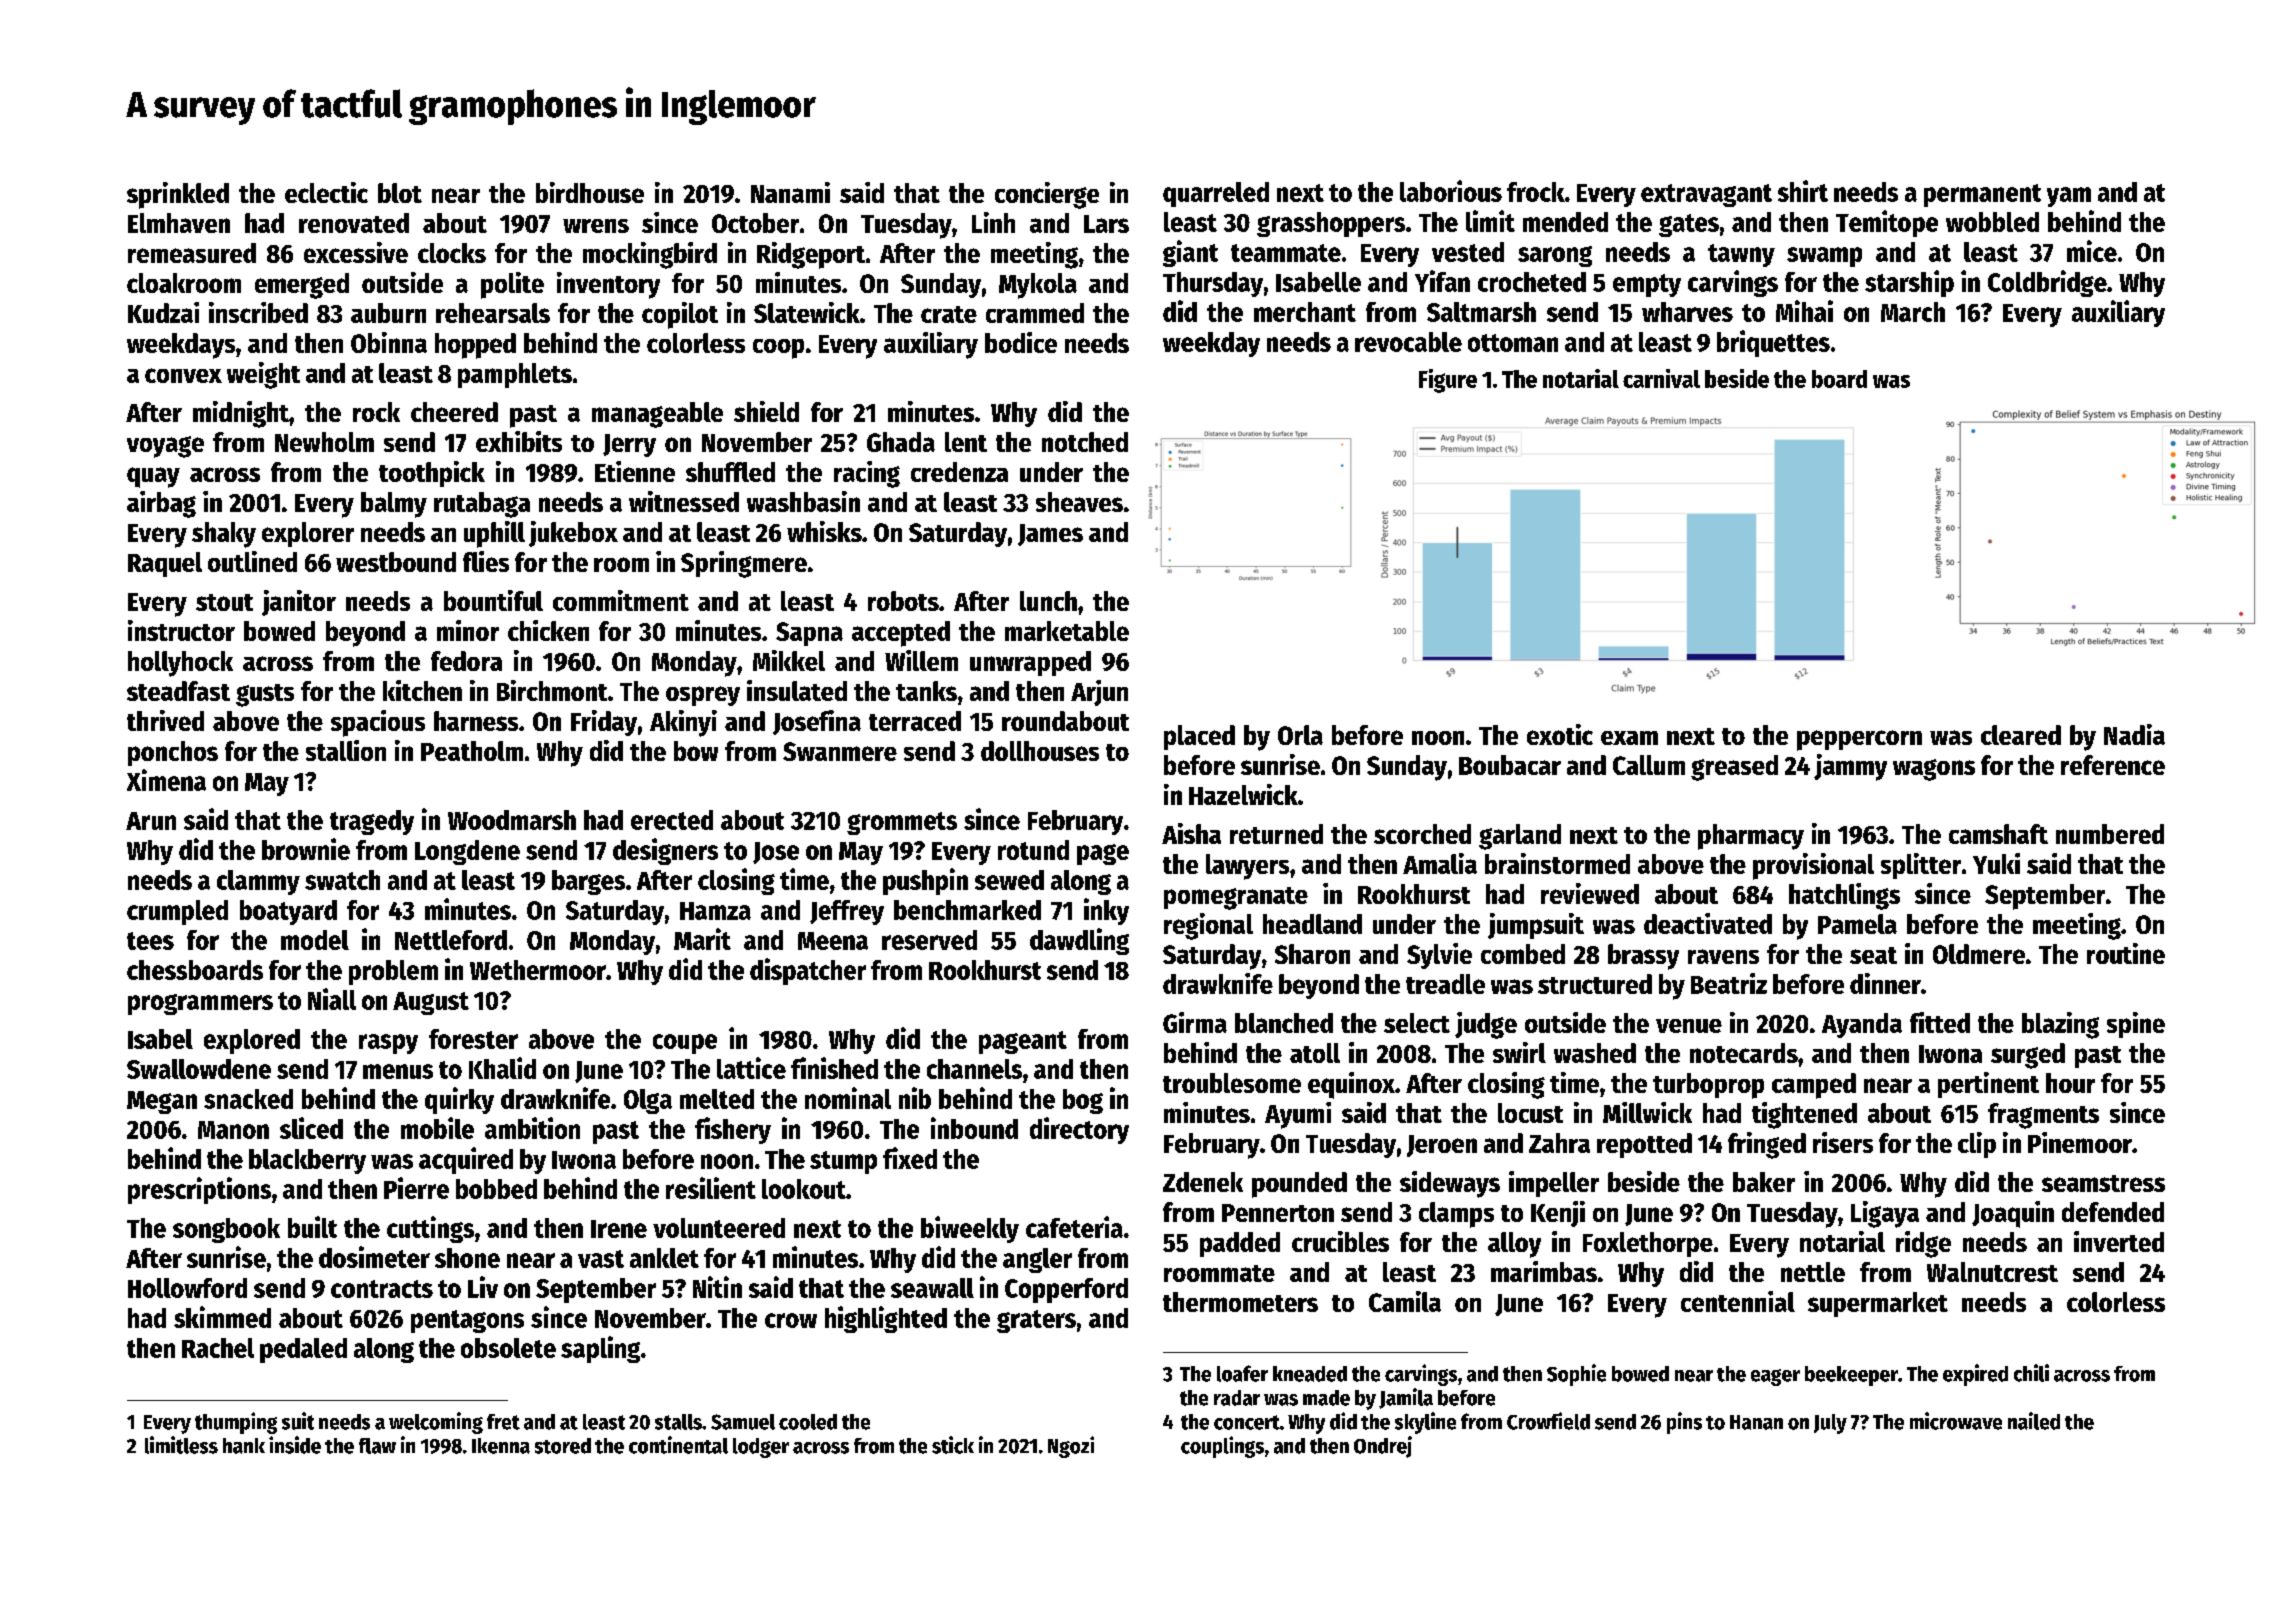 This image has width=2292, height=1620. I want to click on welcoming, so click(436, 1423).
